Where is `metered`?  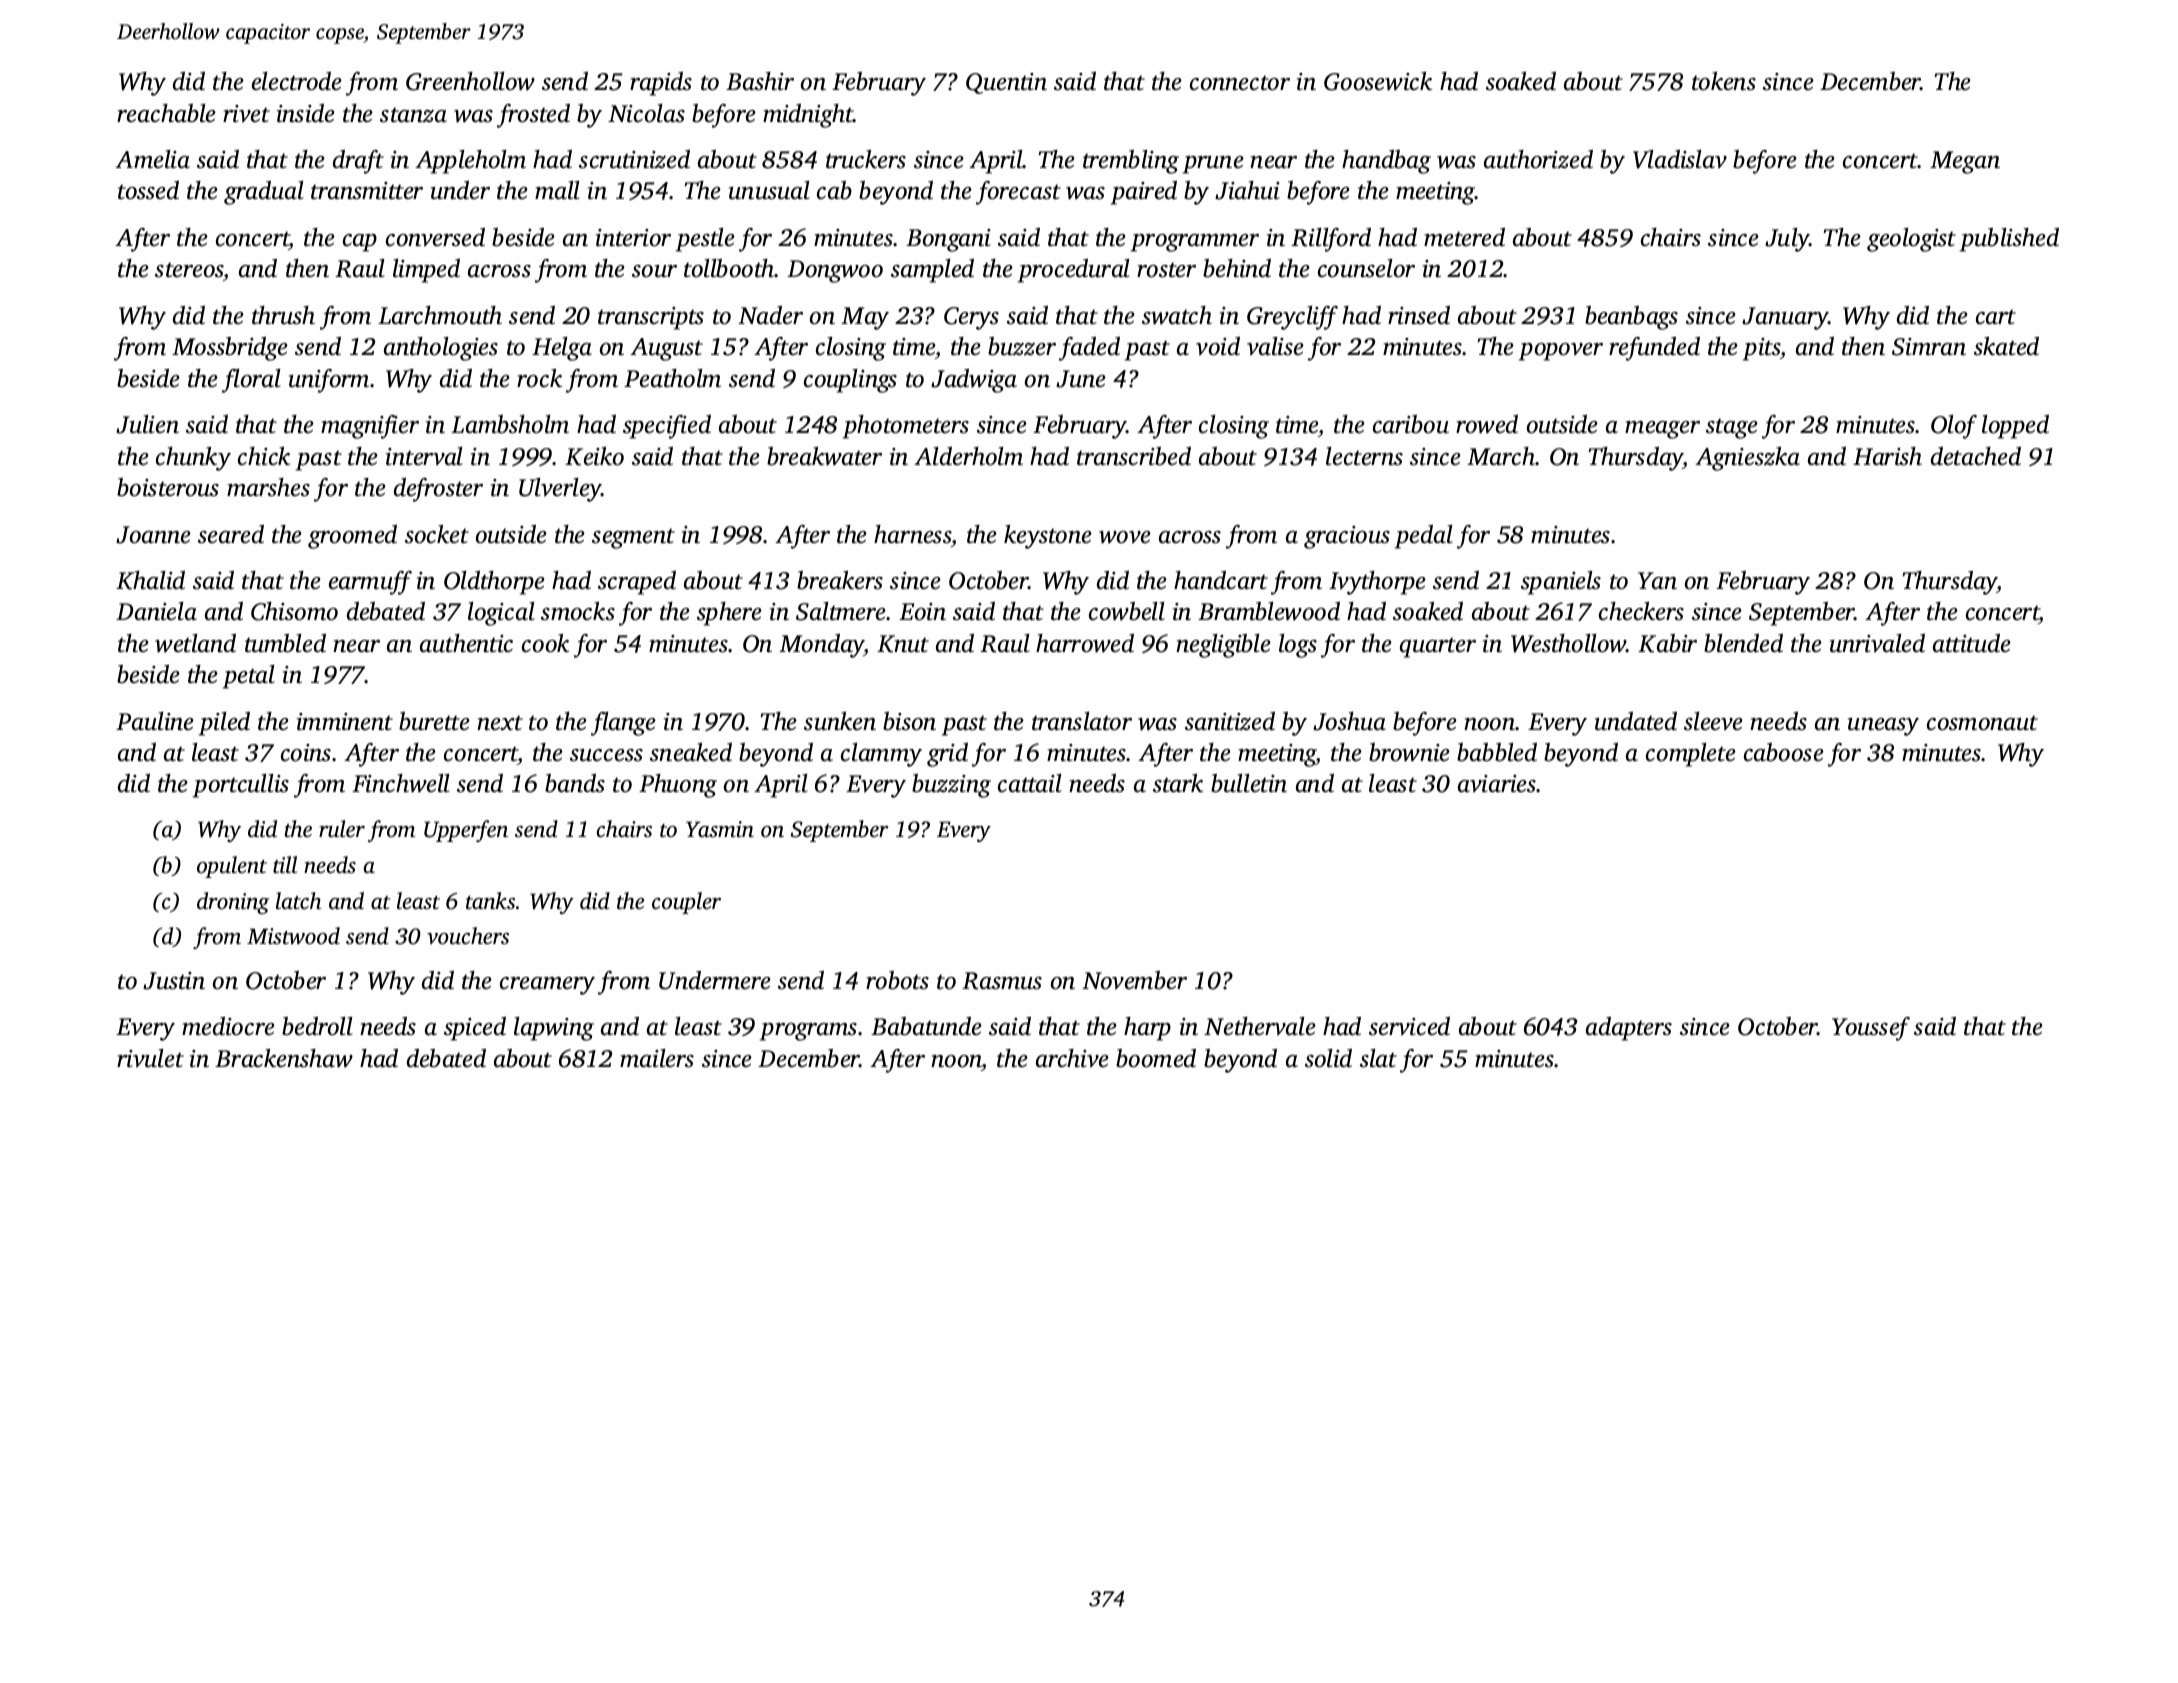
metered is located at coordinates (1464, 237).
